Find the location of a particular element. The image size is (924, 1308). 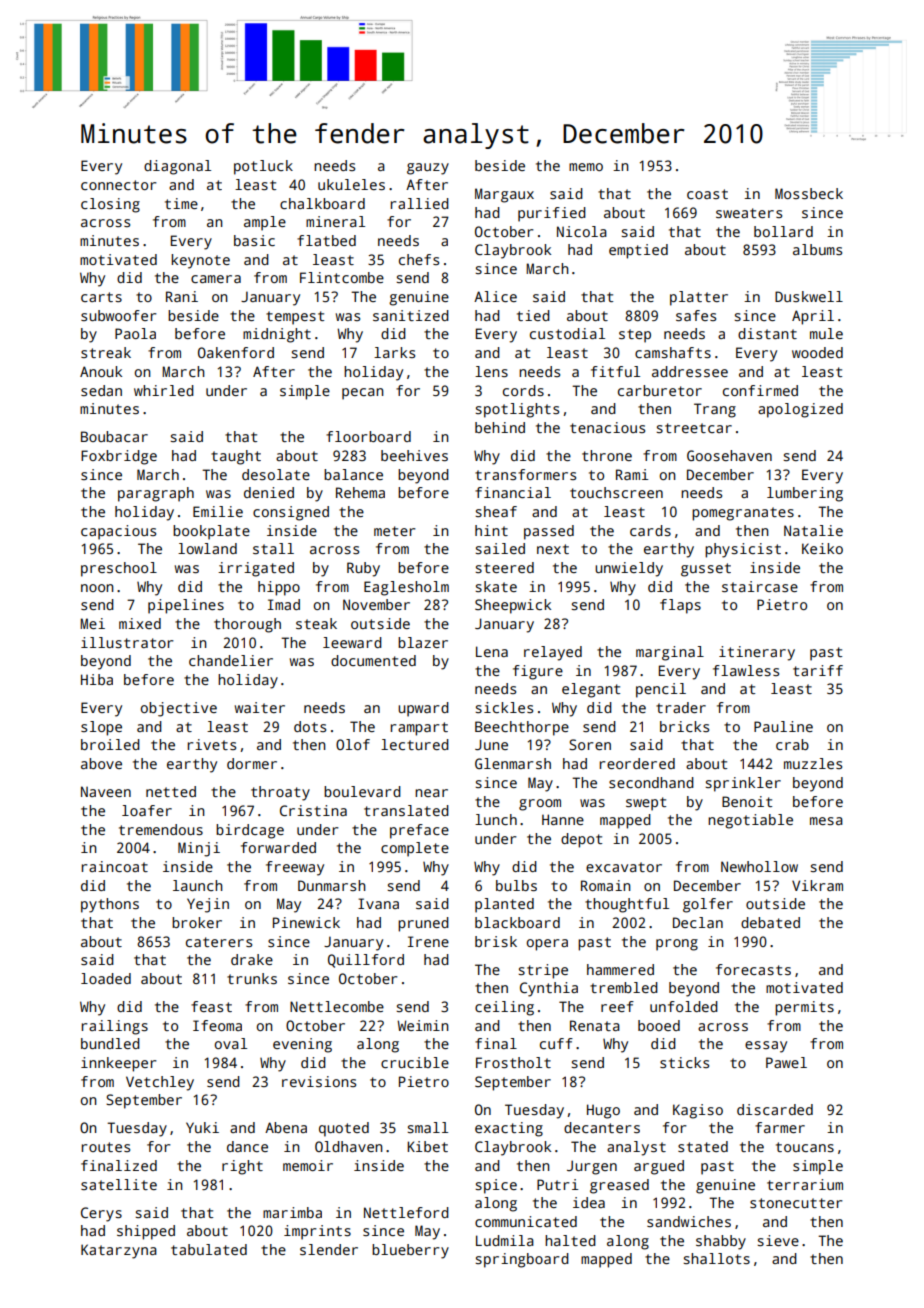

Jurgen is located at coordinates (592, 1167).
